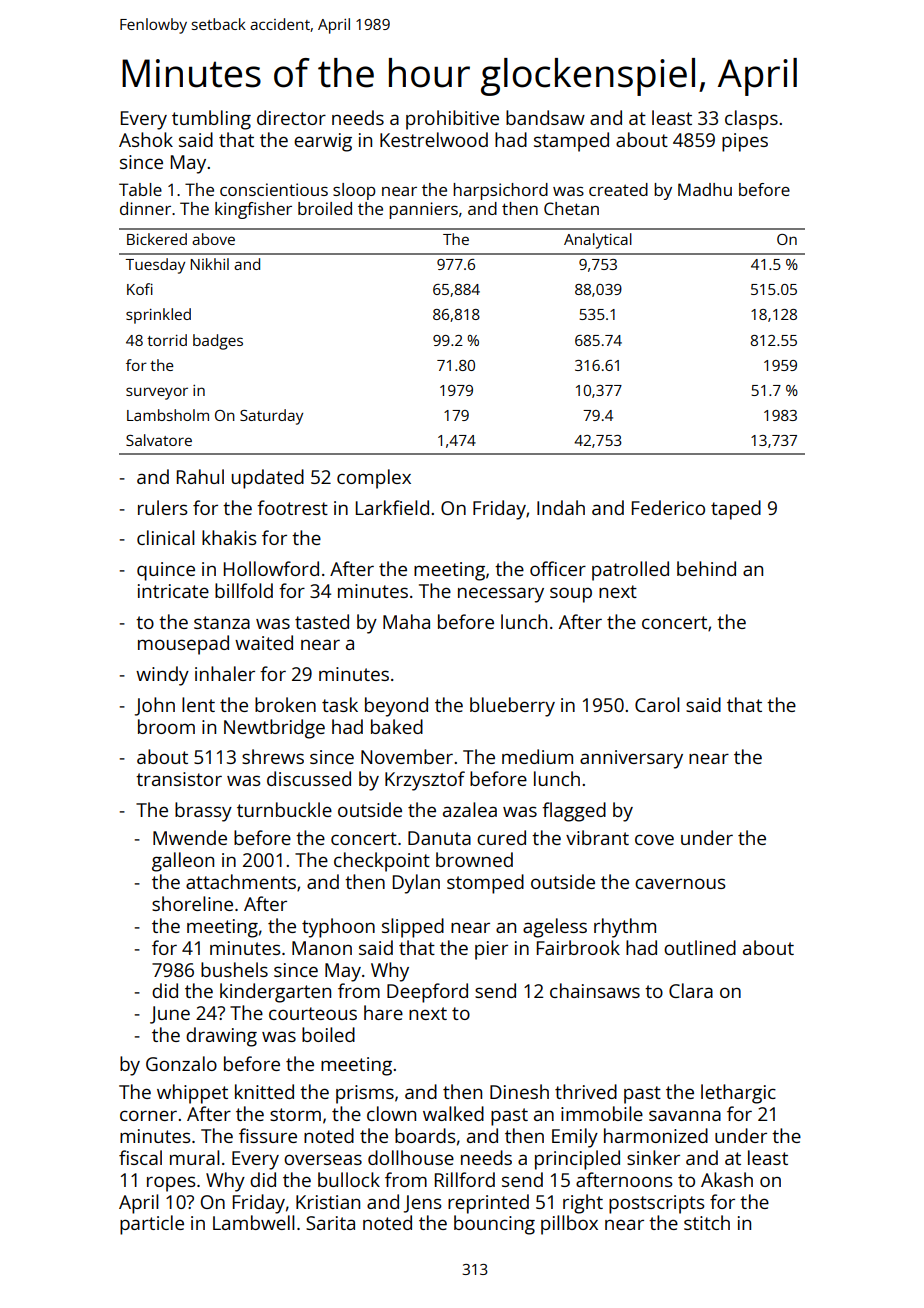 This screenshot has height=1308, width=924. I want to click on Federico, so click(668, 507).
